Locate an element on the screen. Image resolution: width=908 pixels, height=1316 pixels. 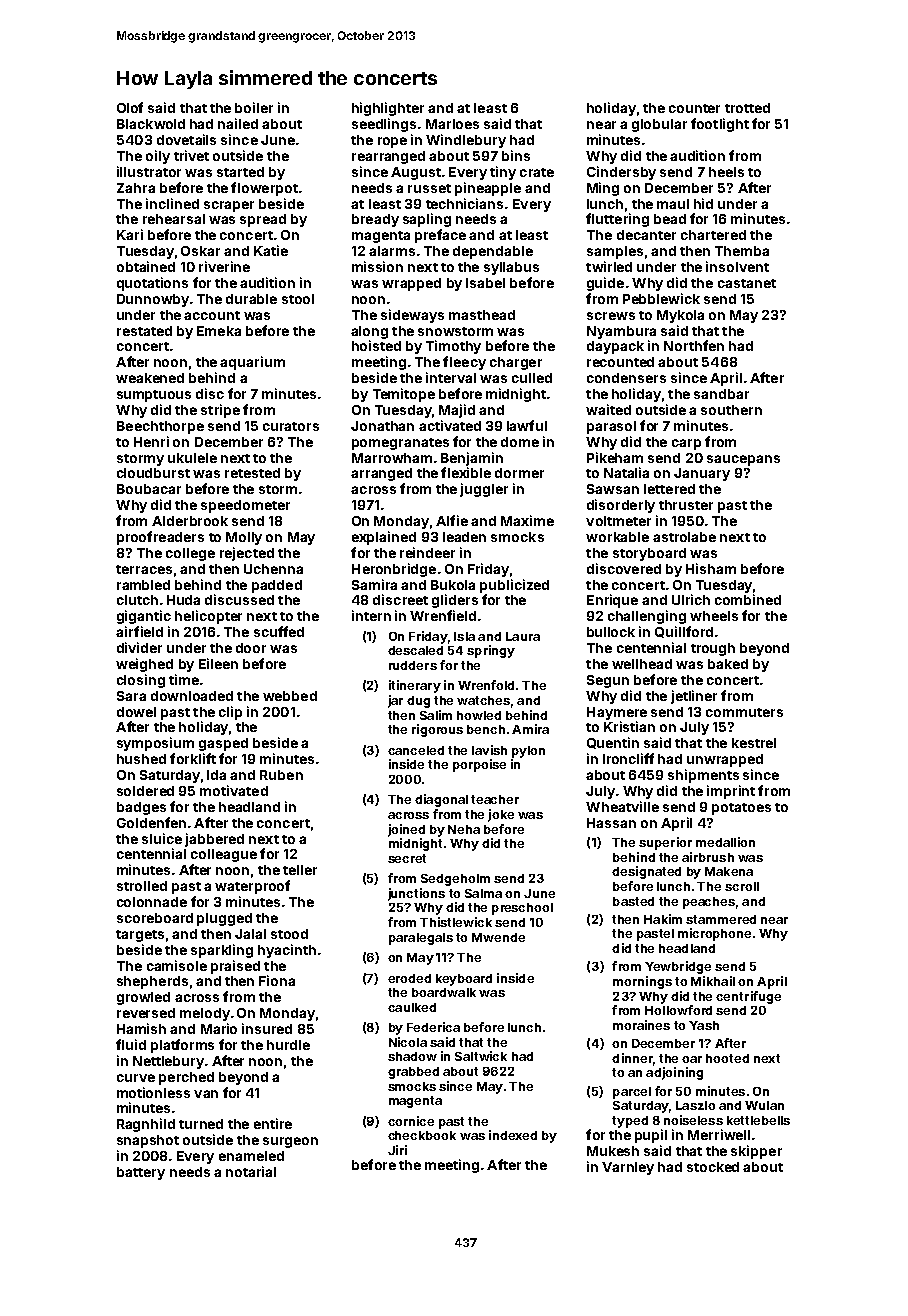
eroded is located at coordinates (409, 978).
